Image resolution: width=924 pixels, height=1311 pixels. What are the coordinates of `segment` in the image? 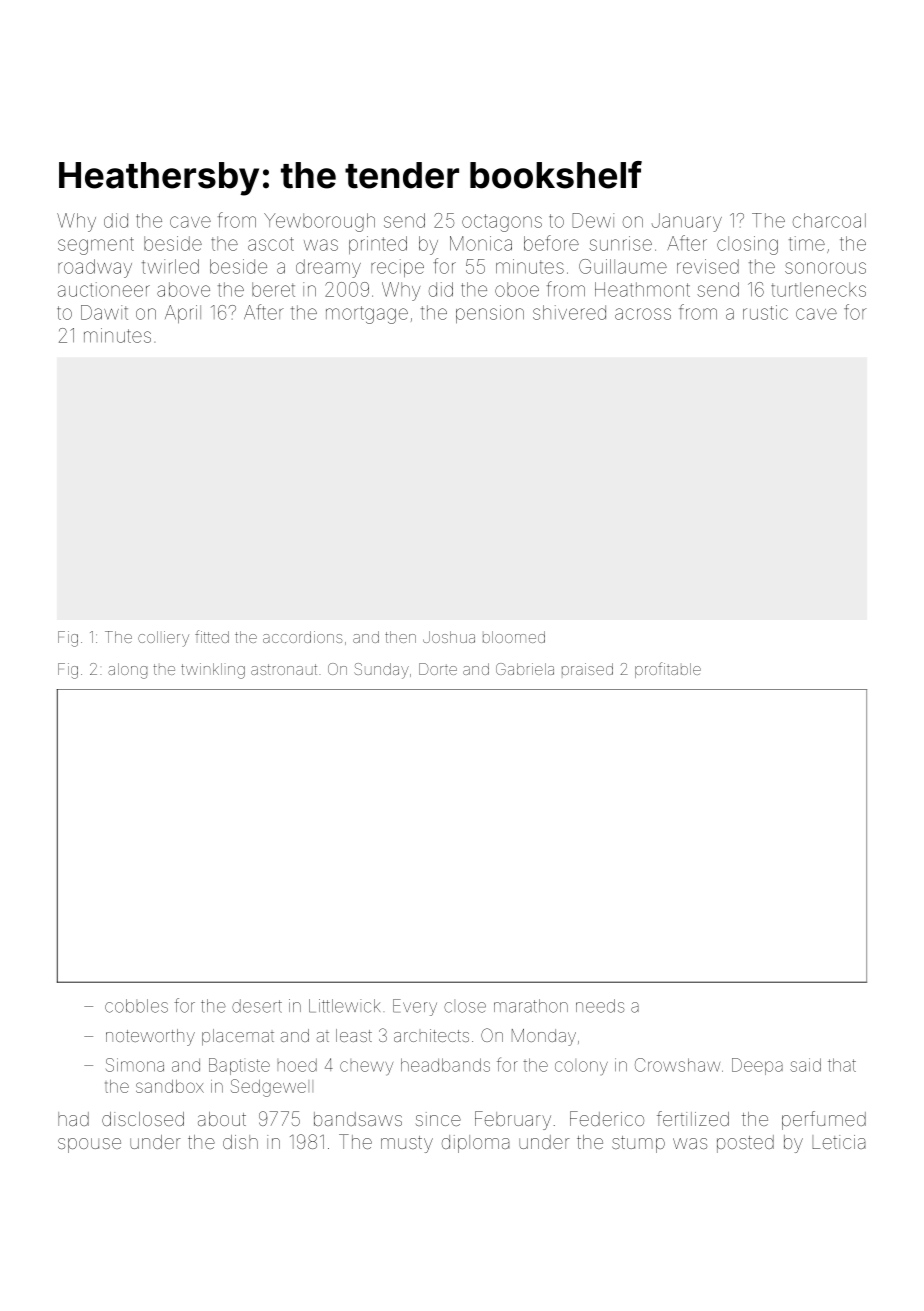 It's located at (96, 246).
